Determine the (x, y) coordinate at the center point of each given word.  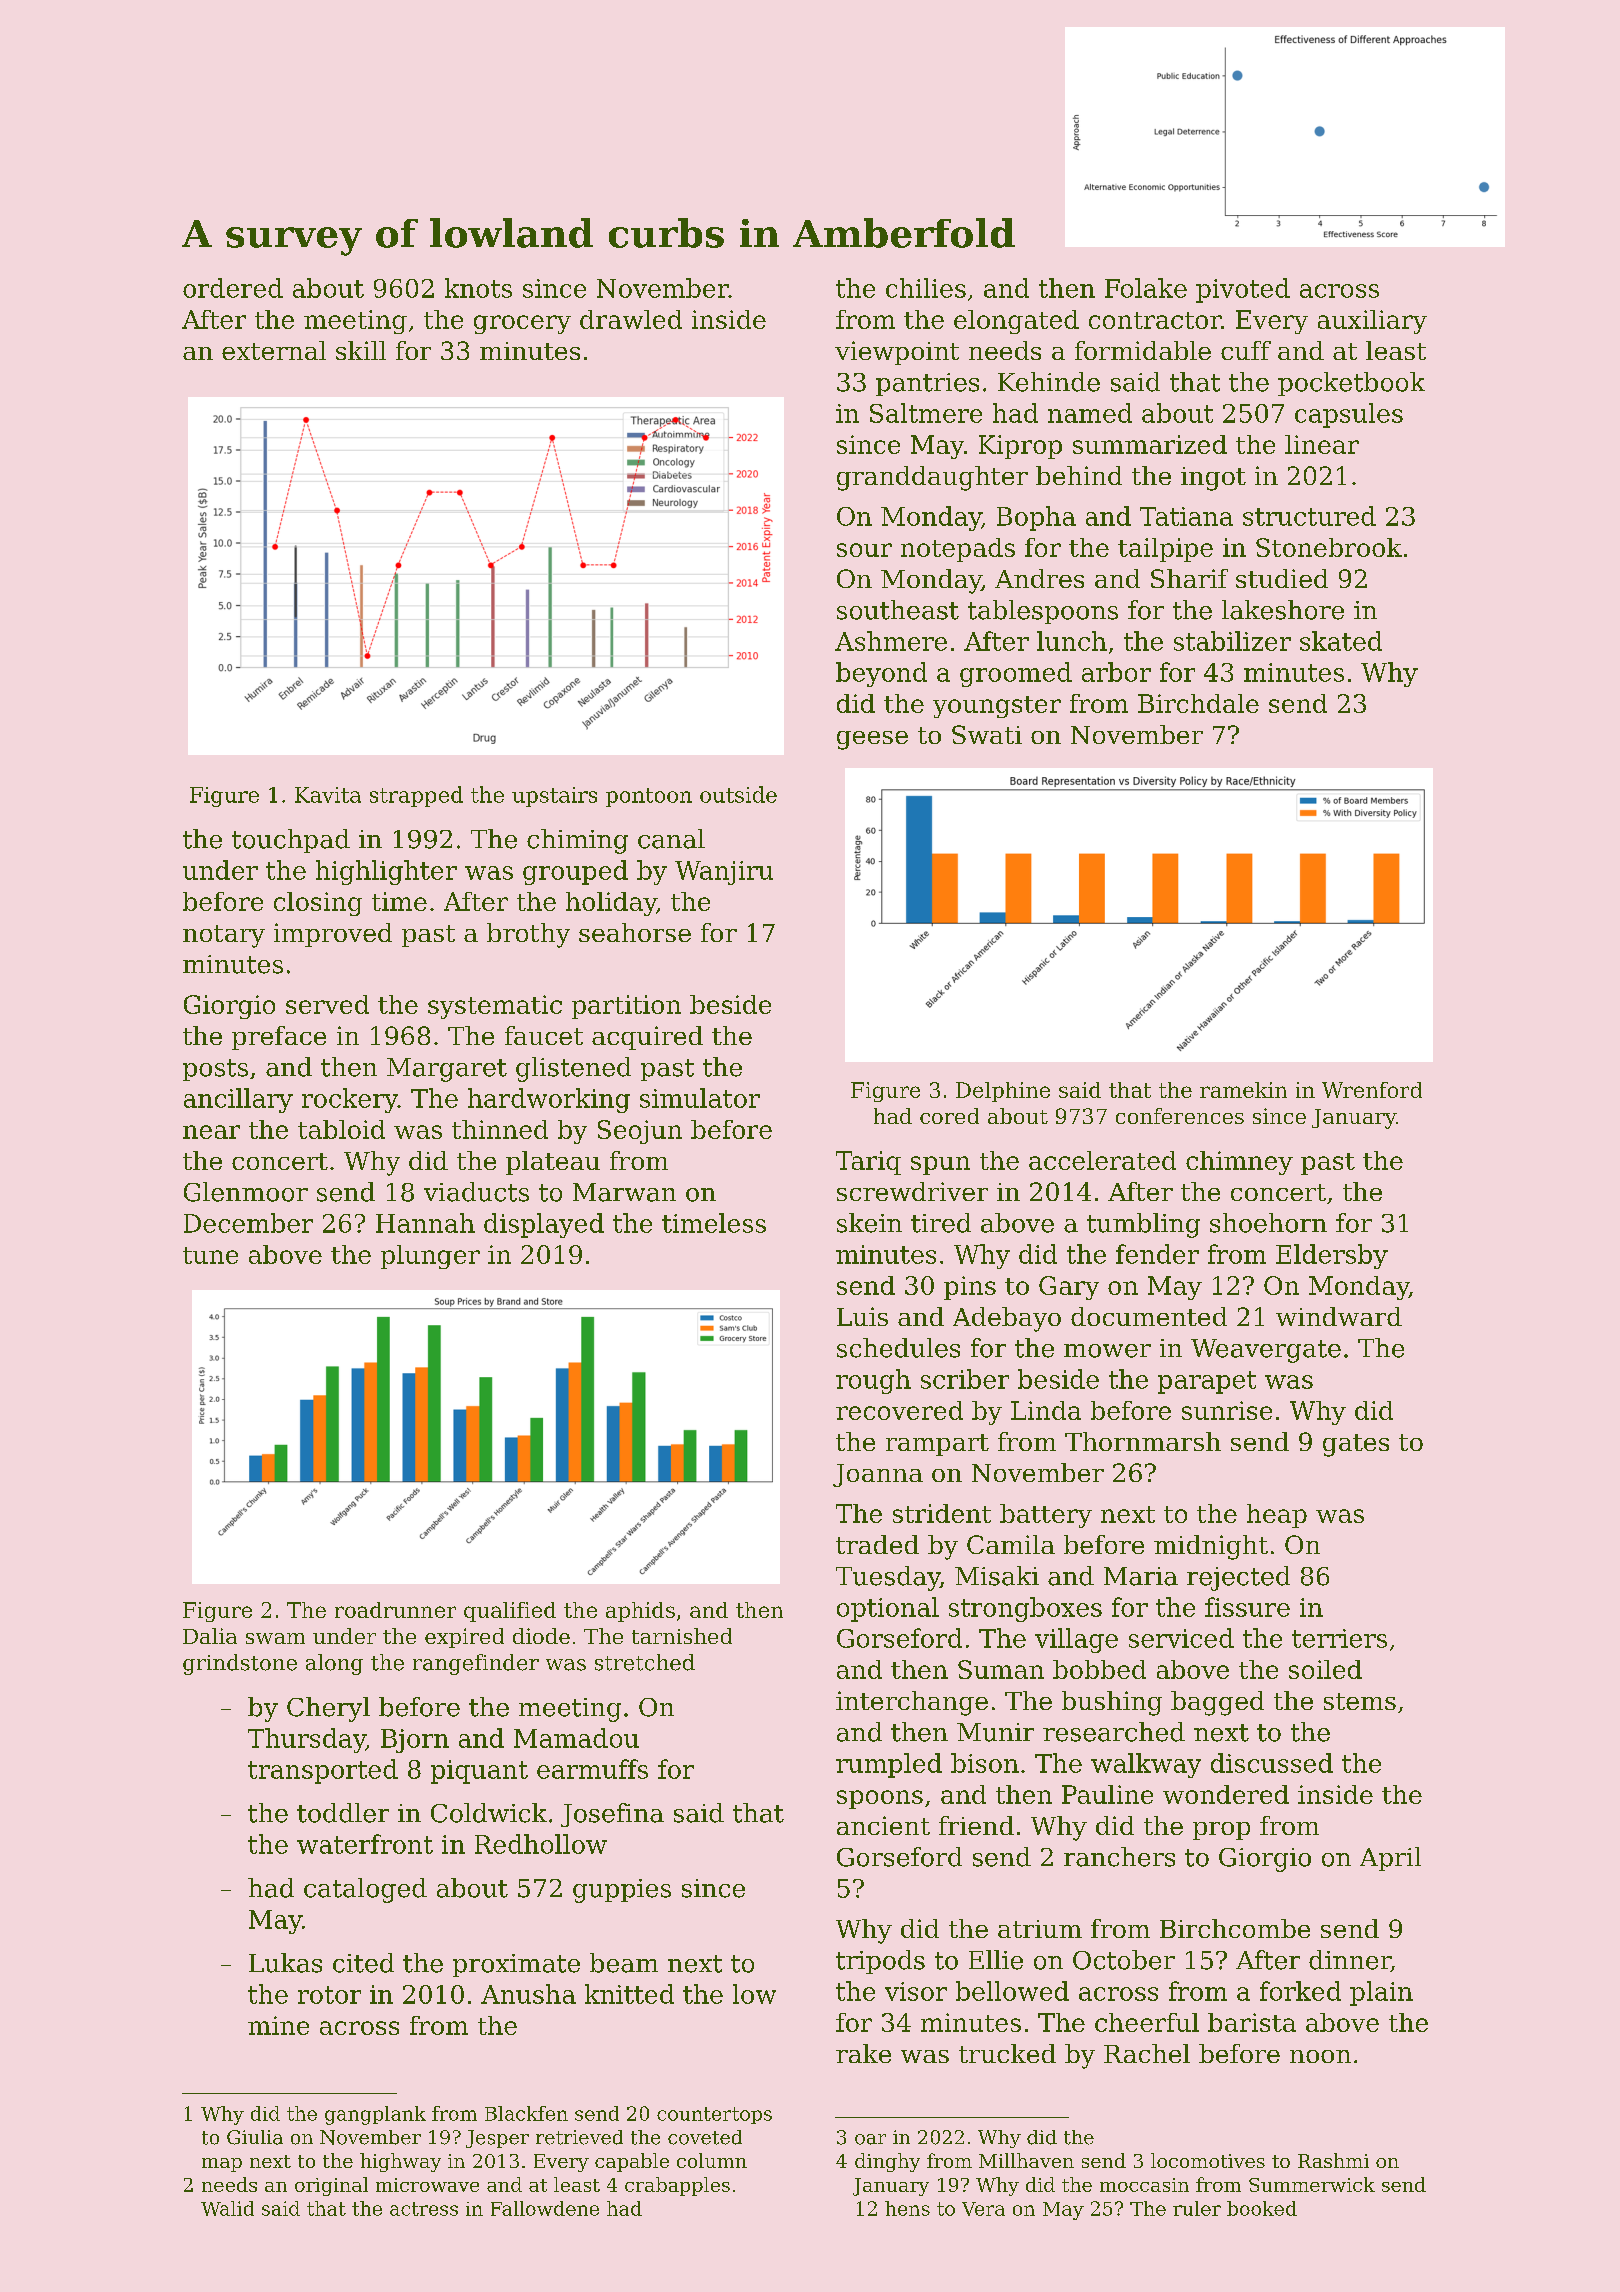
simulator (700, 1098)
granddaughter (932, 478)
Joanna (878, 1475)
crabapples (677, 2186)
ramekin (1243, 1090)
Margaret (447, 1070)
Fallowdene (545, 2208)
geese (872, 740)
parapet (1207, 1382)
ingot (1213, 479)
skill (361, 350)
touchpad (291, 841)
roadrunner (395, 1610)
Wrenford (1372, 1090)
